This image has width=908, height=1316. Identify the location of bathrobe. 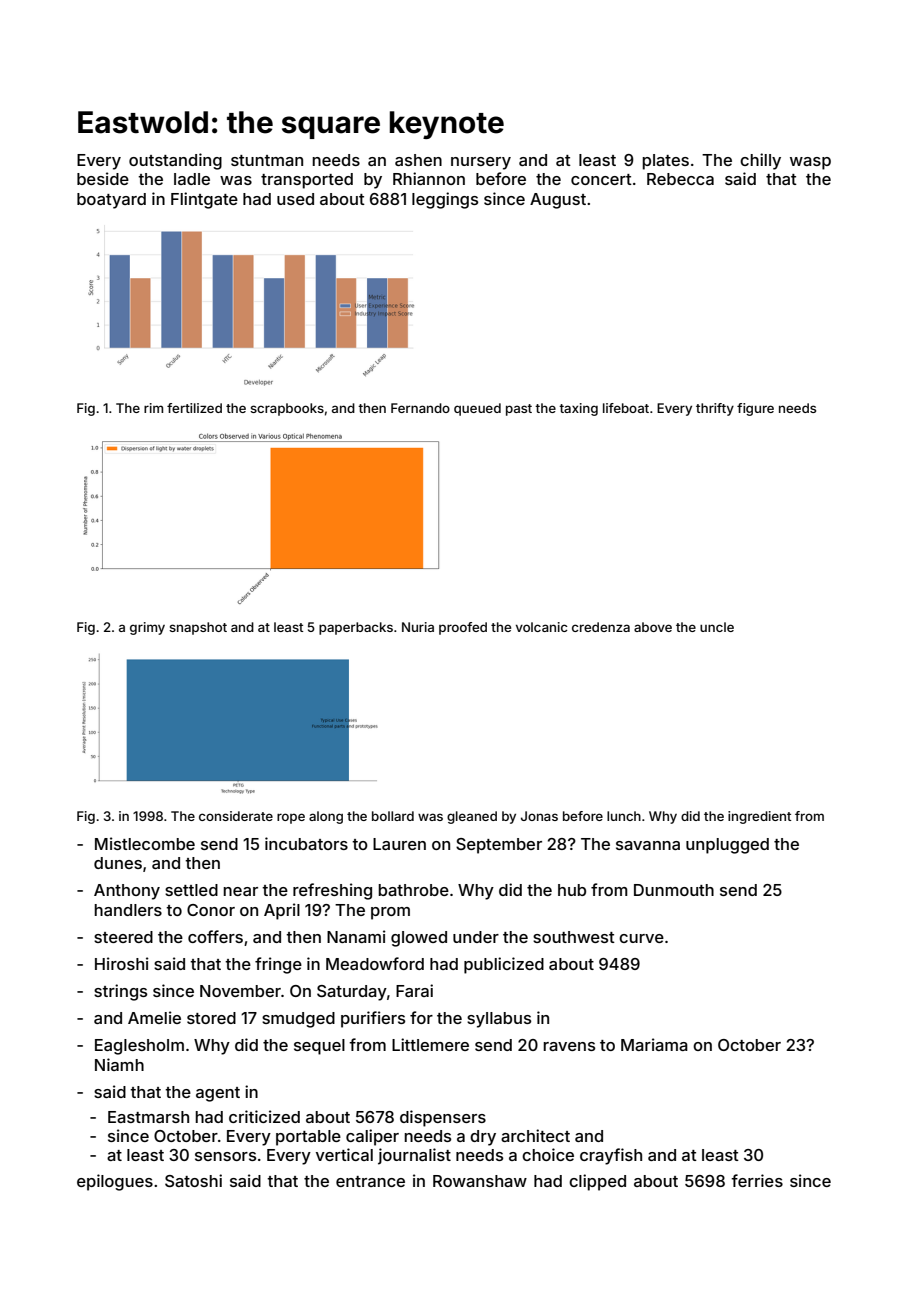
(414, 890).
